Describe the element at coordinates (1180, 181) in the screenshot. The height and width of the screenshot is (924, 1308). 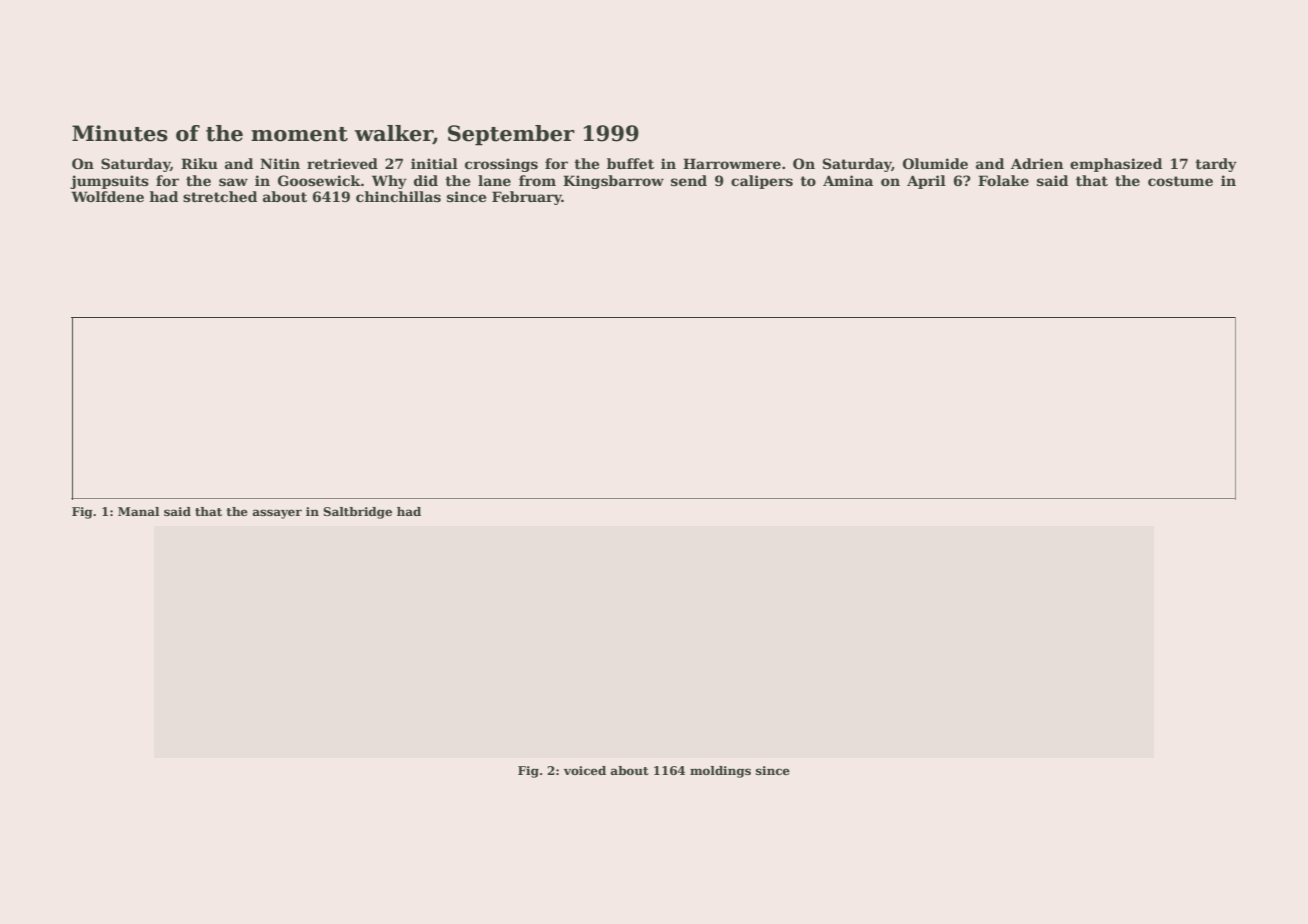
I see `costume` at that location.
